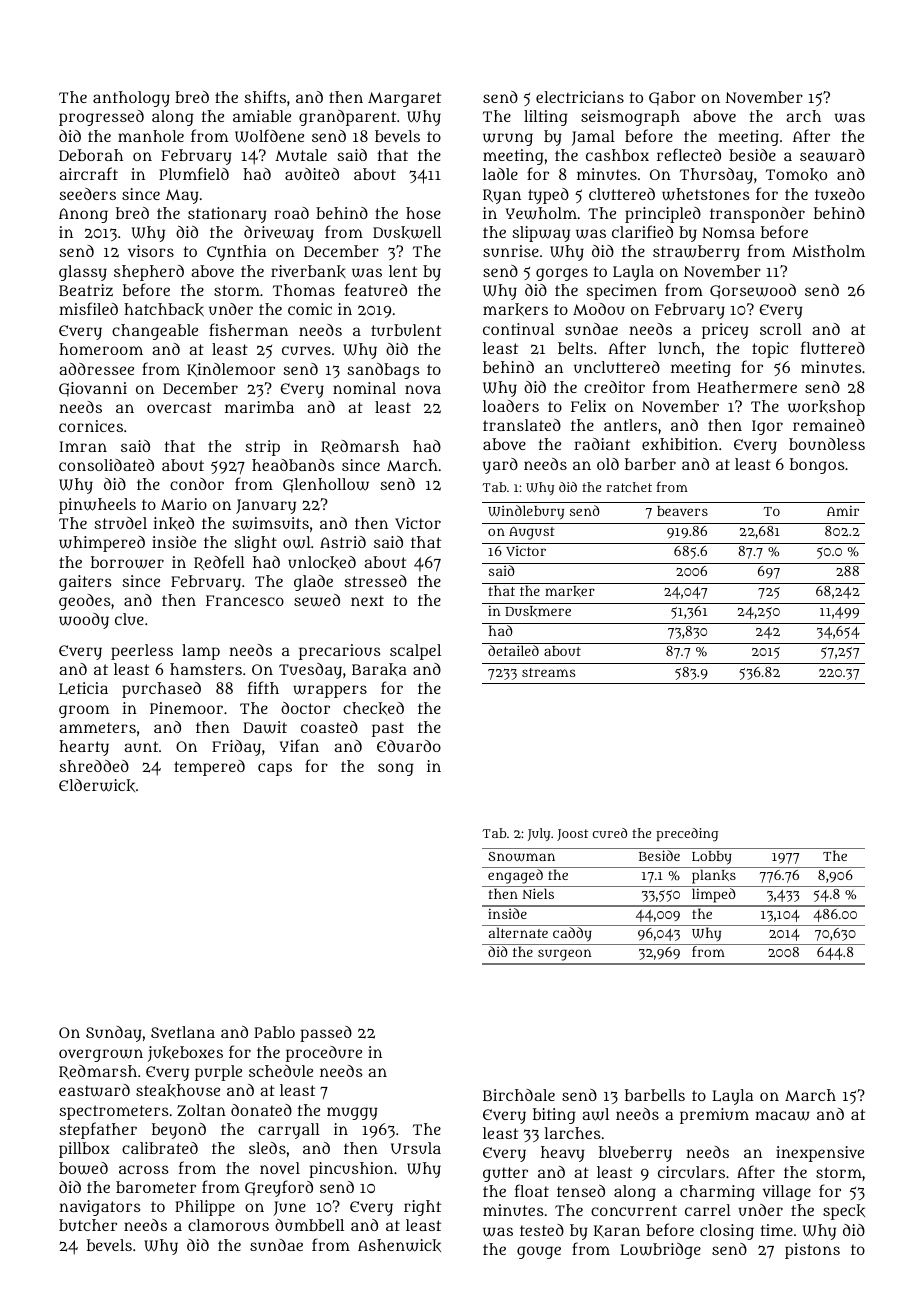  Describe the element at coordinates (840, 194) in the screenshot. I see `tuxedo` at that location.
